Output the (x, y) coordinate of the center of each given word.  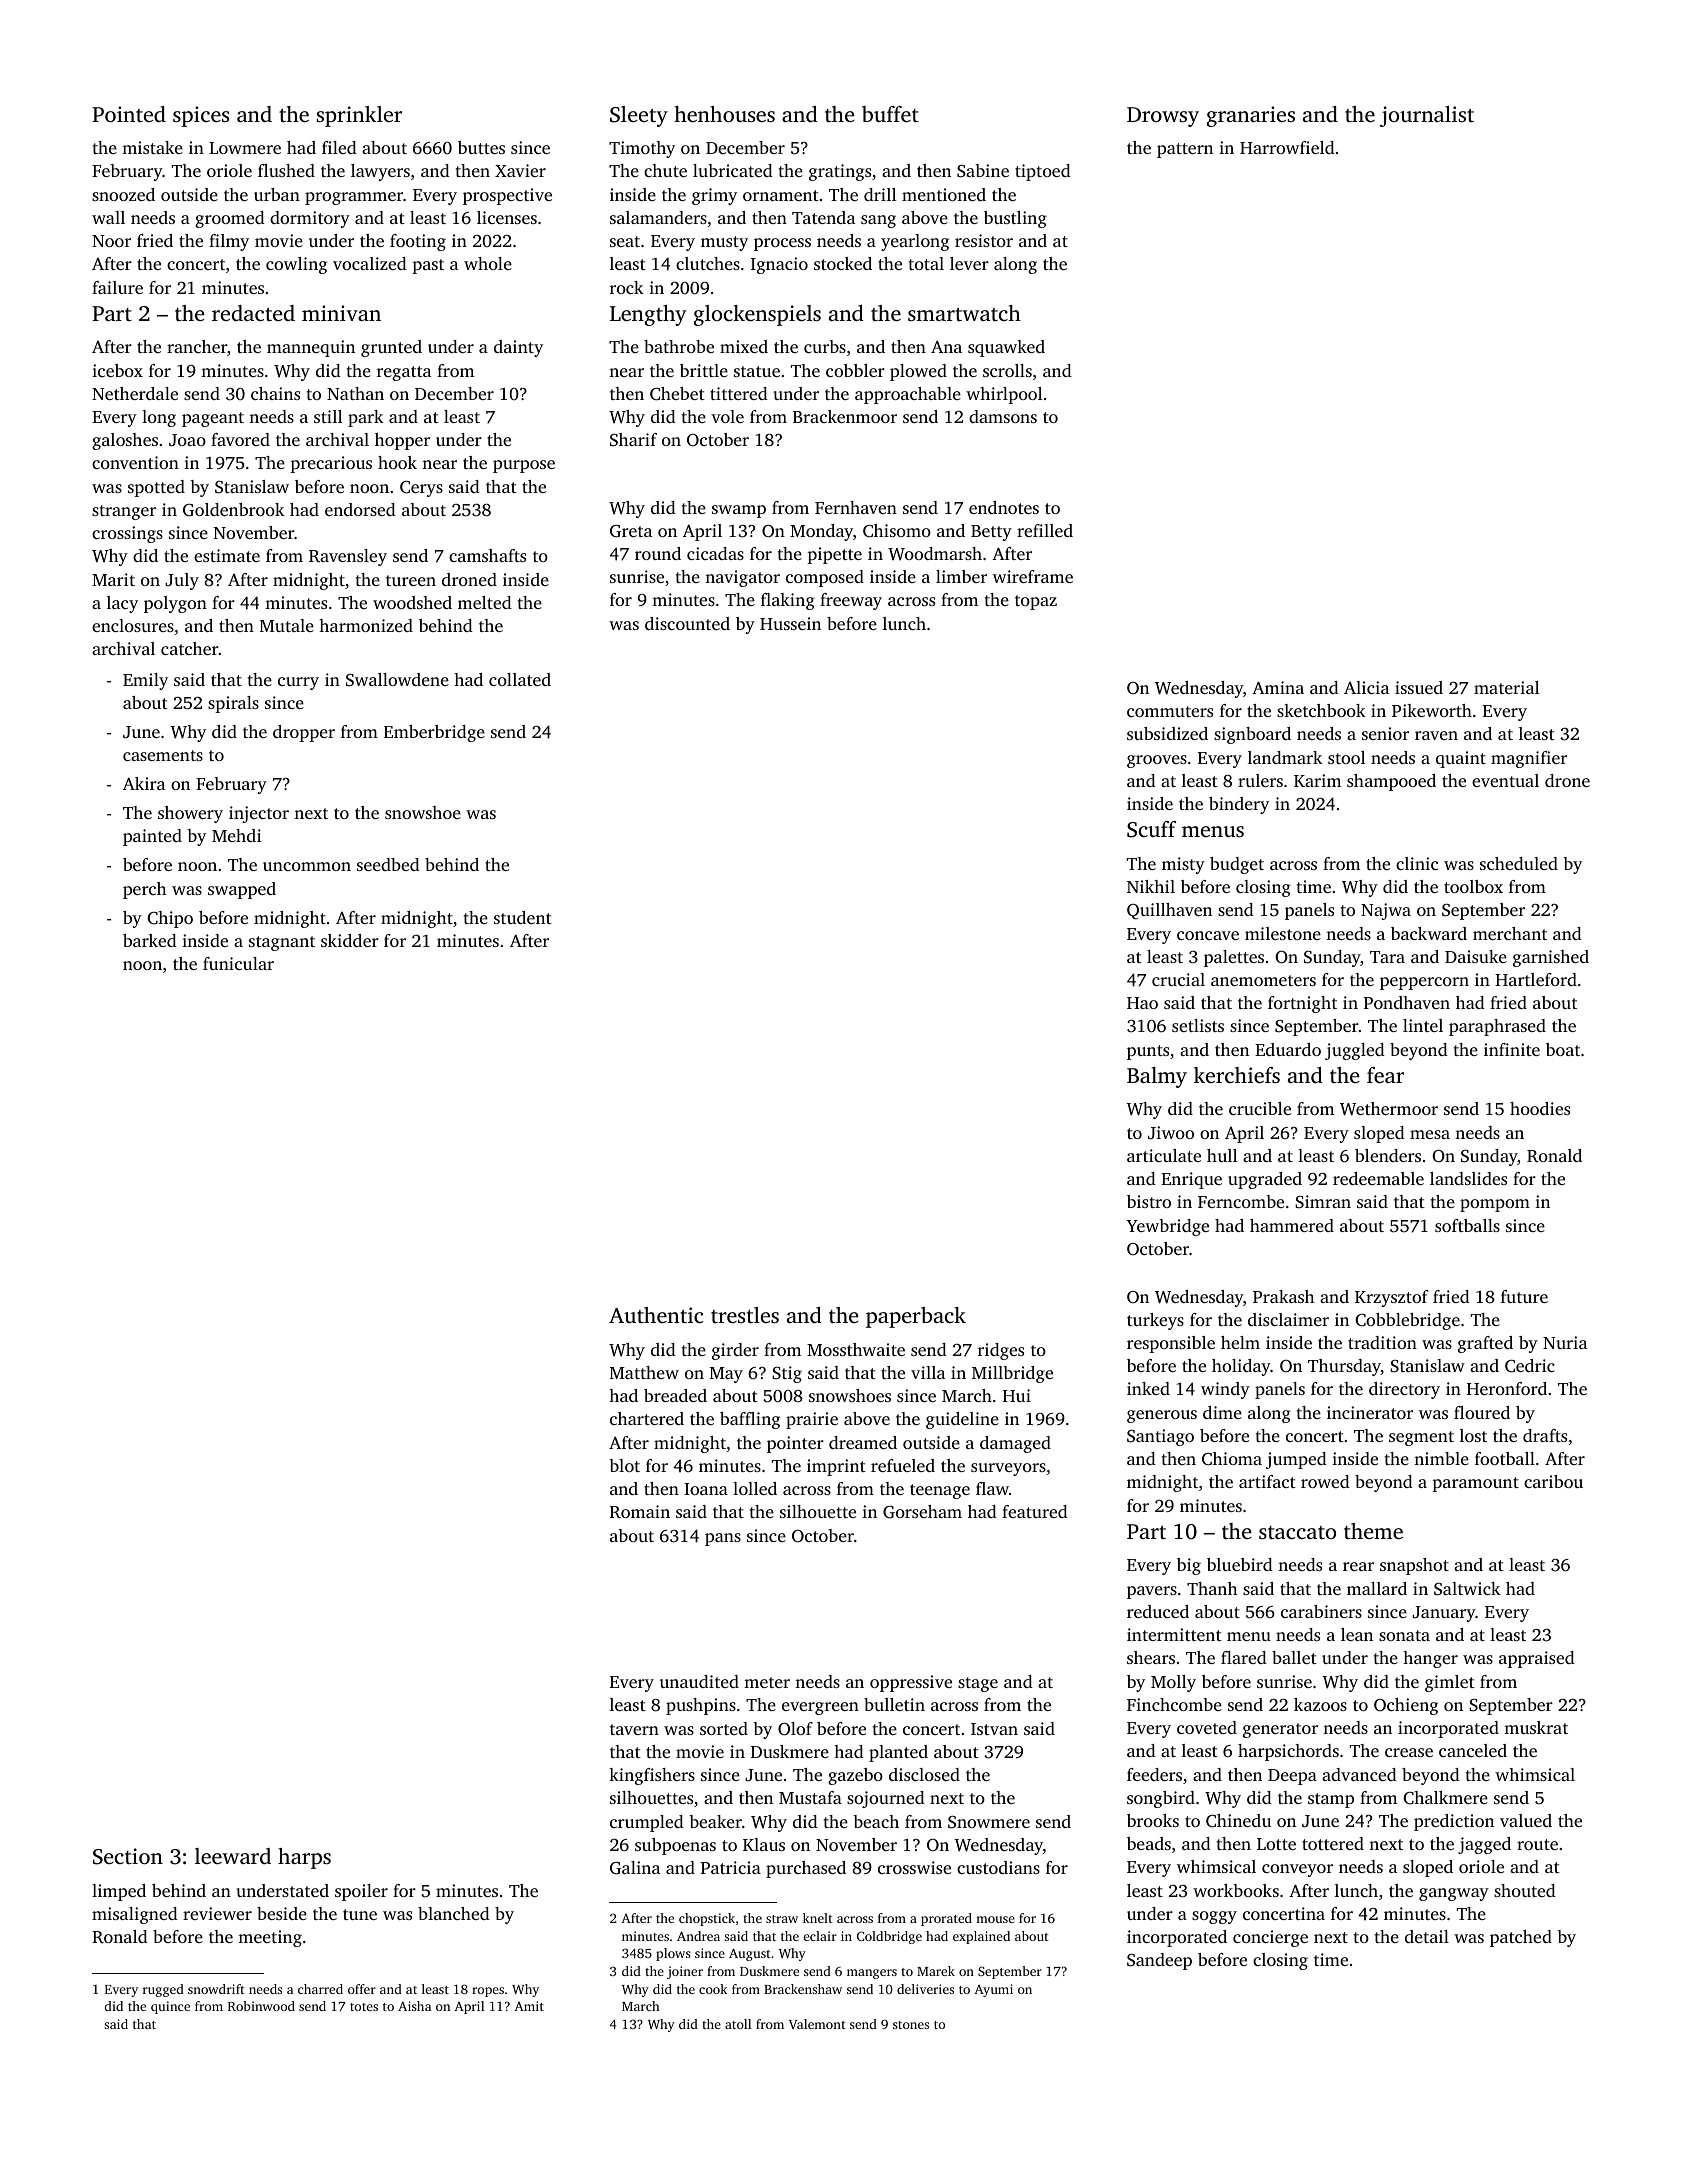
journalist (1427, 116)
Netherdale (135, 393)
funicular (238, 963)
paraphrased (1497, 1027)
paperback (916, 1317)
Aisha (414, 2006)
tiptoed (1043, 172)
